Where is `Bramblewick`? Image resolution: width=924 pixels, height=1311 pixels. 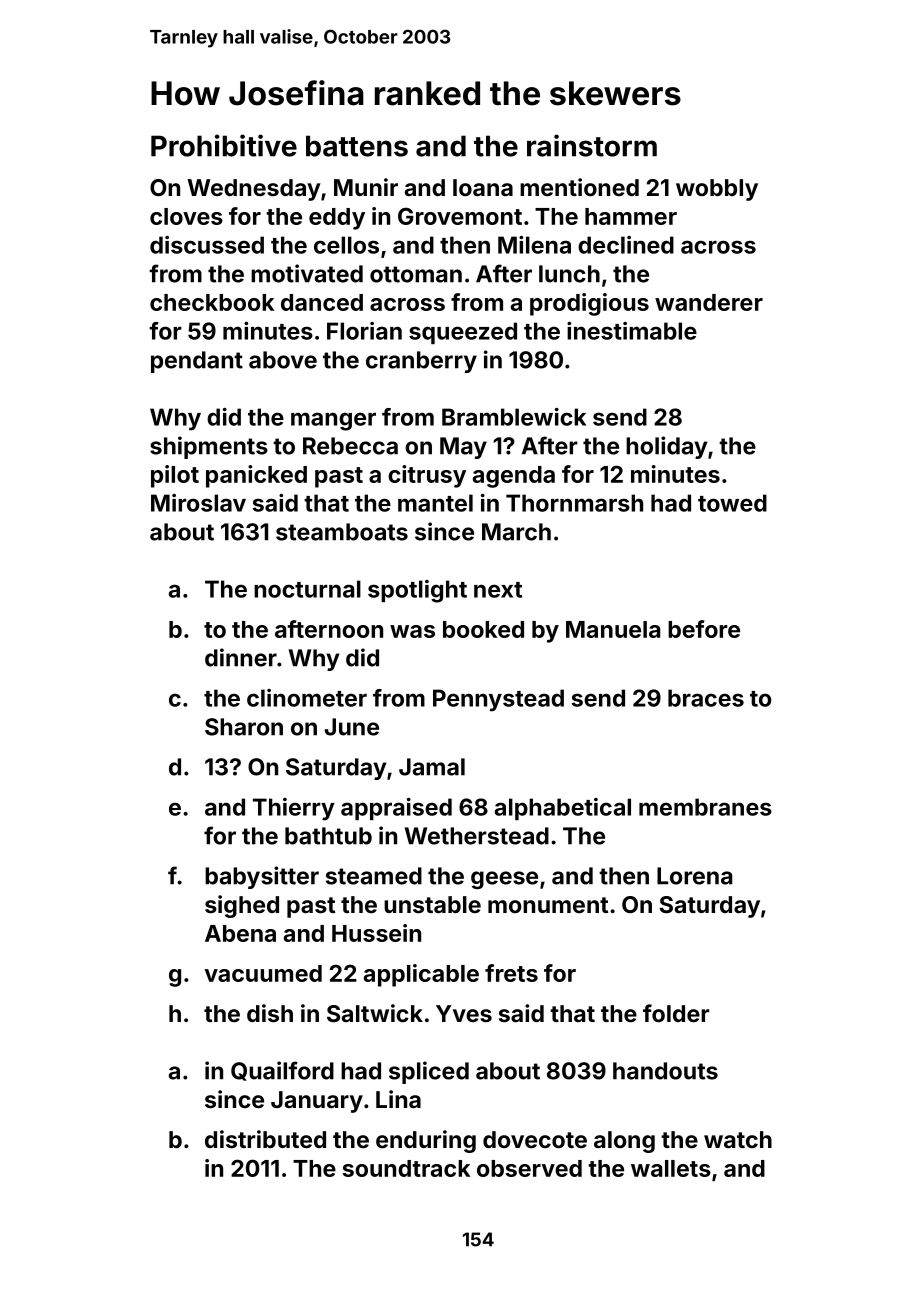
Bramblewick is located at coordinates (514, 417).
